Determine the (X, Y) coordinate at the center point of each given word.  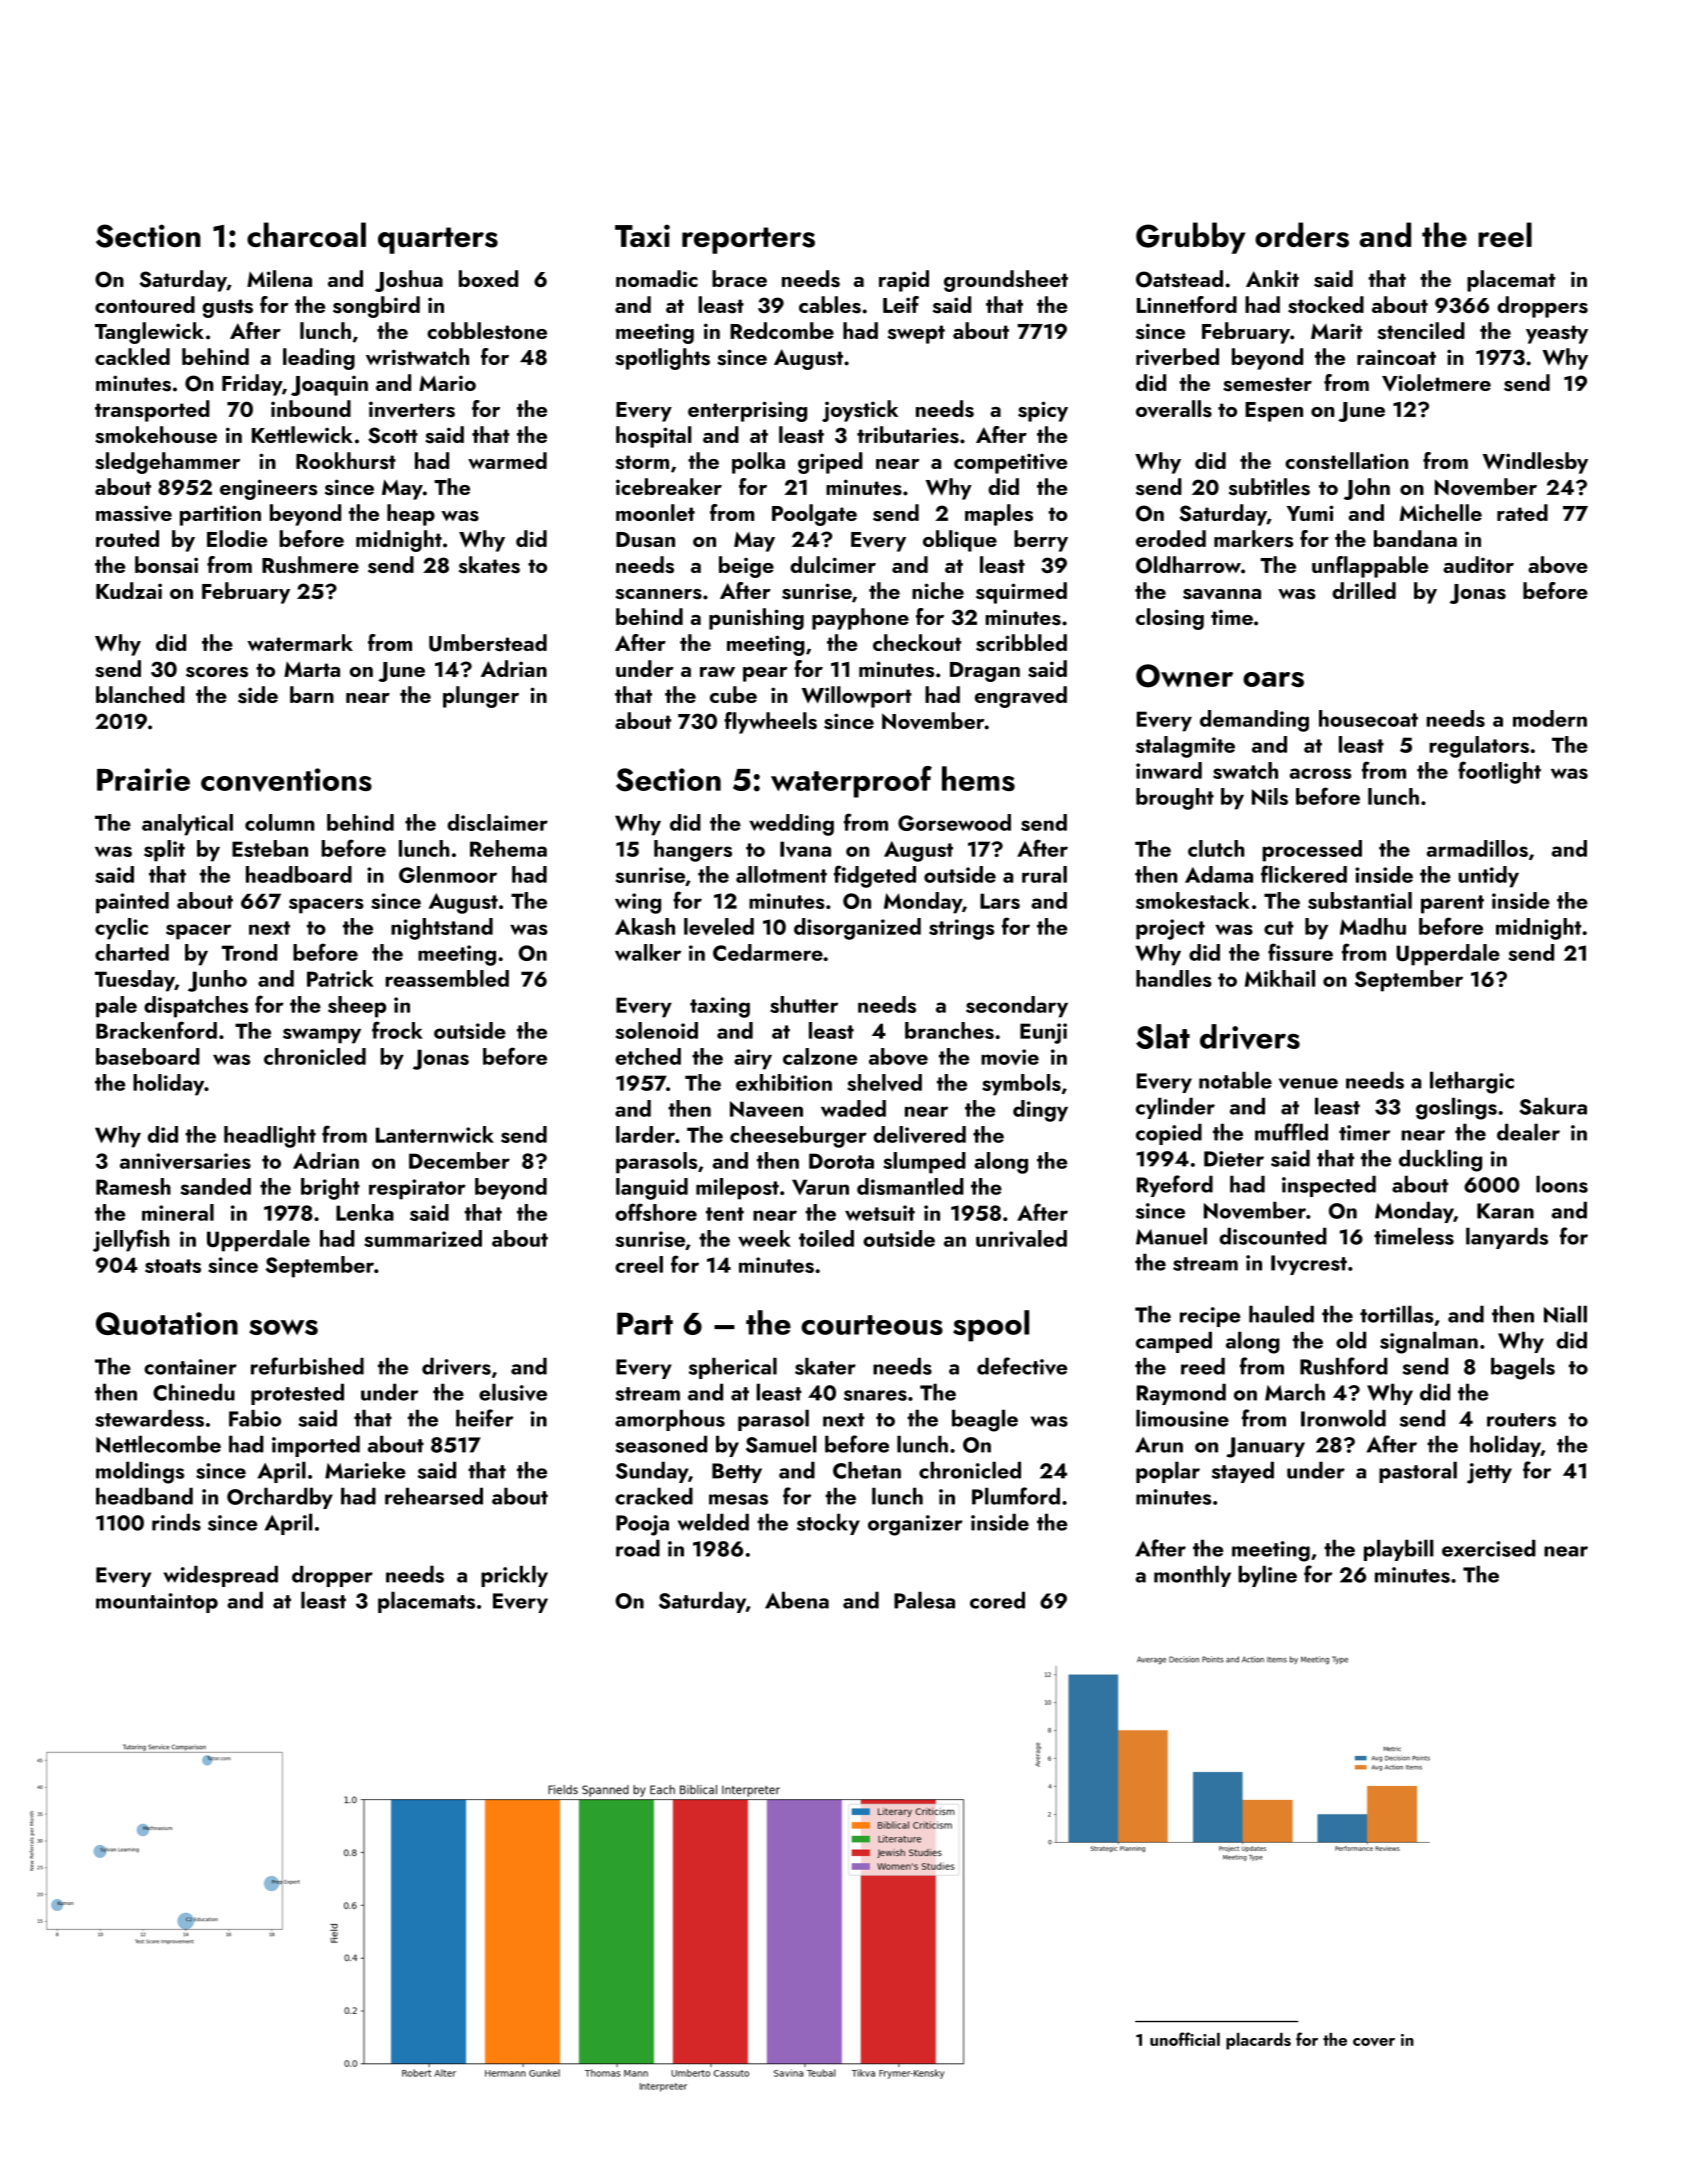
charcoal (306, 234)
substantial (1360, 900)
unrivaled (1021, 1239)
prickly (514, 1576)
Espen (1274, 412)
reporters (748, 240)
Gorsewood (954, 822)
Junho (217, 981)
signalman (1429, 1342)
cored (997, 1600)
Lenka (365, 1212)
